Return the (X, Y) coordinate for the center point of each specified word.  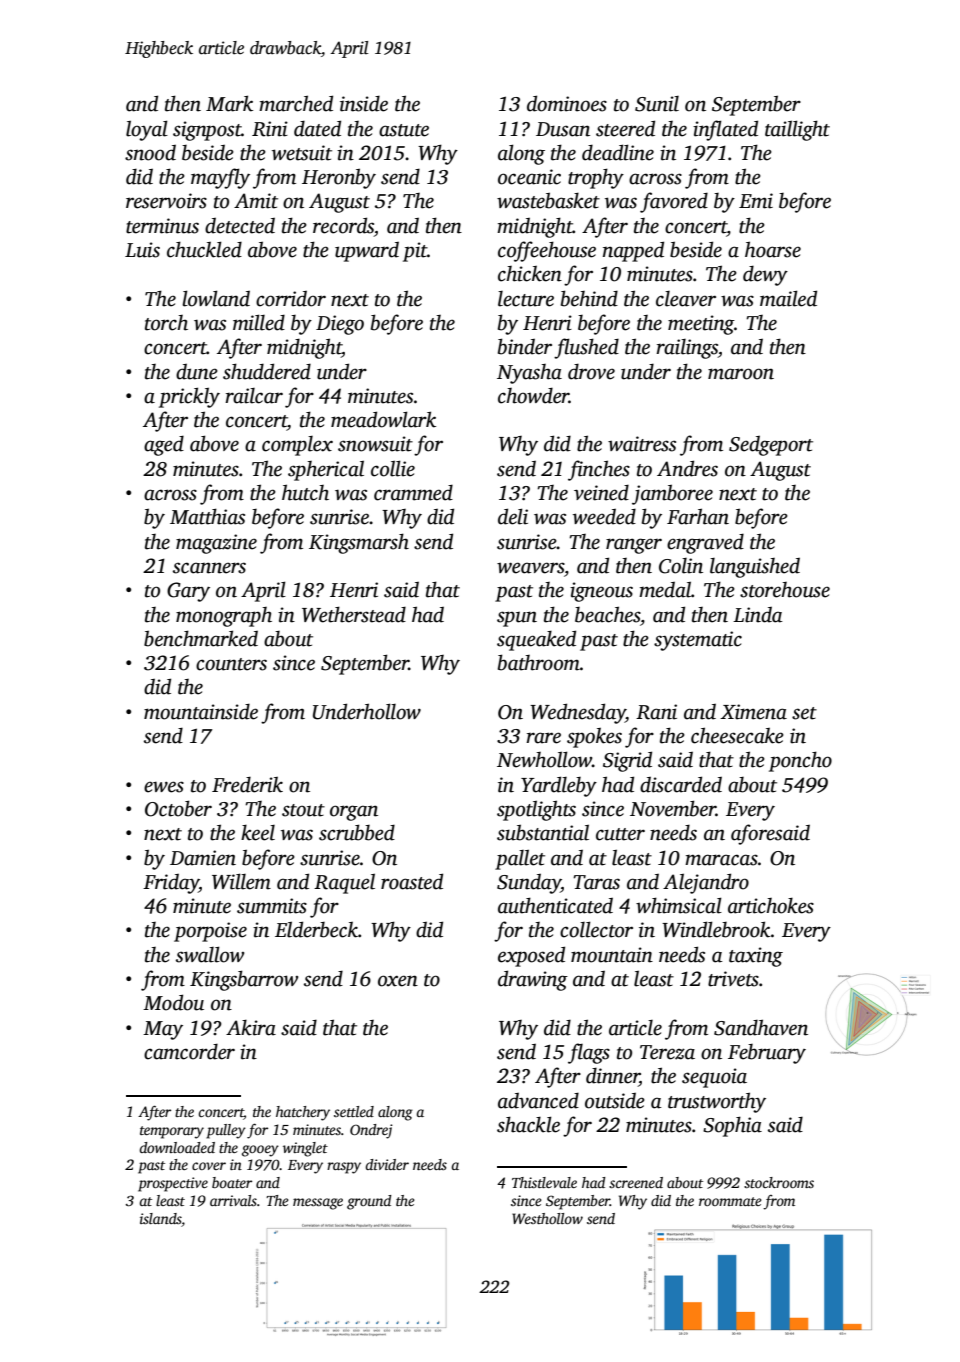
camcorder (189, 1051)
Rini (270, 129)
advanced (538, 1100)
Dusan (563, 129)
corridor (291, 299)
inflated (725, 130)
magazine (216, 544)
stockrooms (779, 1182)
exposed (531, 956)
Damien (203, 858)
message (318, 1204)
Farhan (698, 516)
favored (674, 202)
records (343, 225)
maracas (721, 860)
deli (513, 516)
